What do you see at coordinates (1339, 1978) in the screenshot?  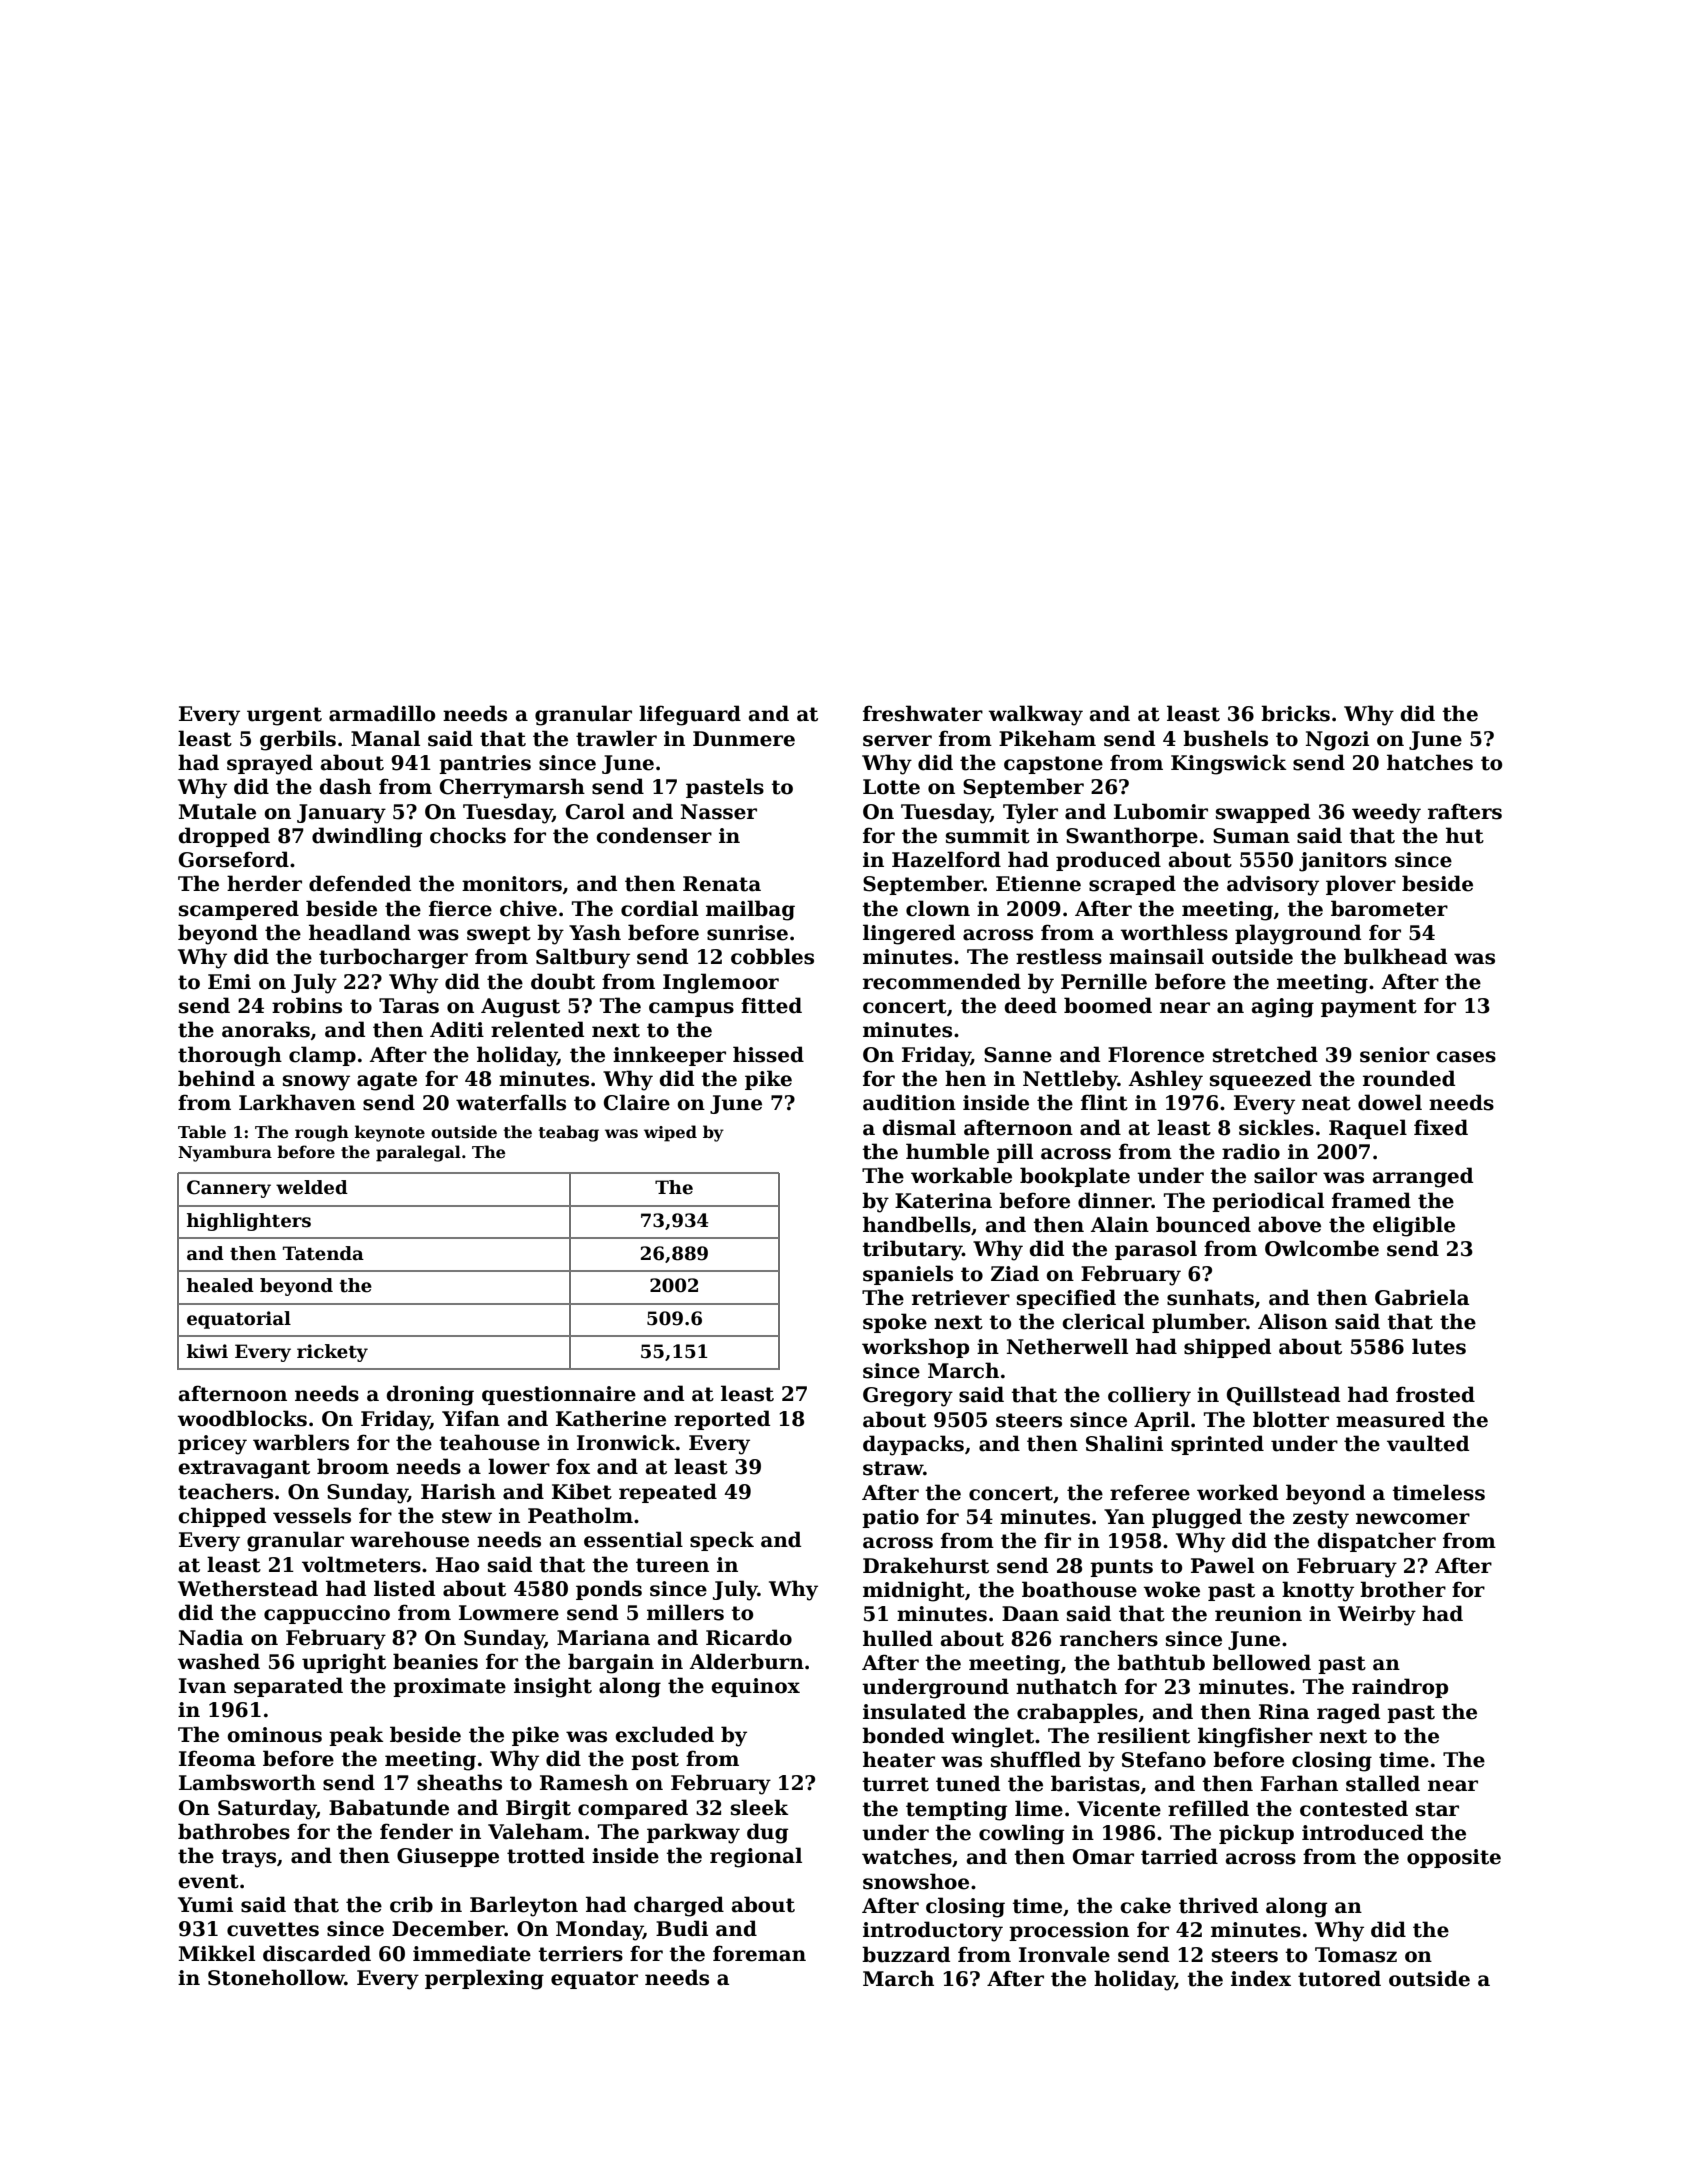 I see `tutored` at bounding box center [1339, 1978].
